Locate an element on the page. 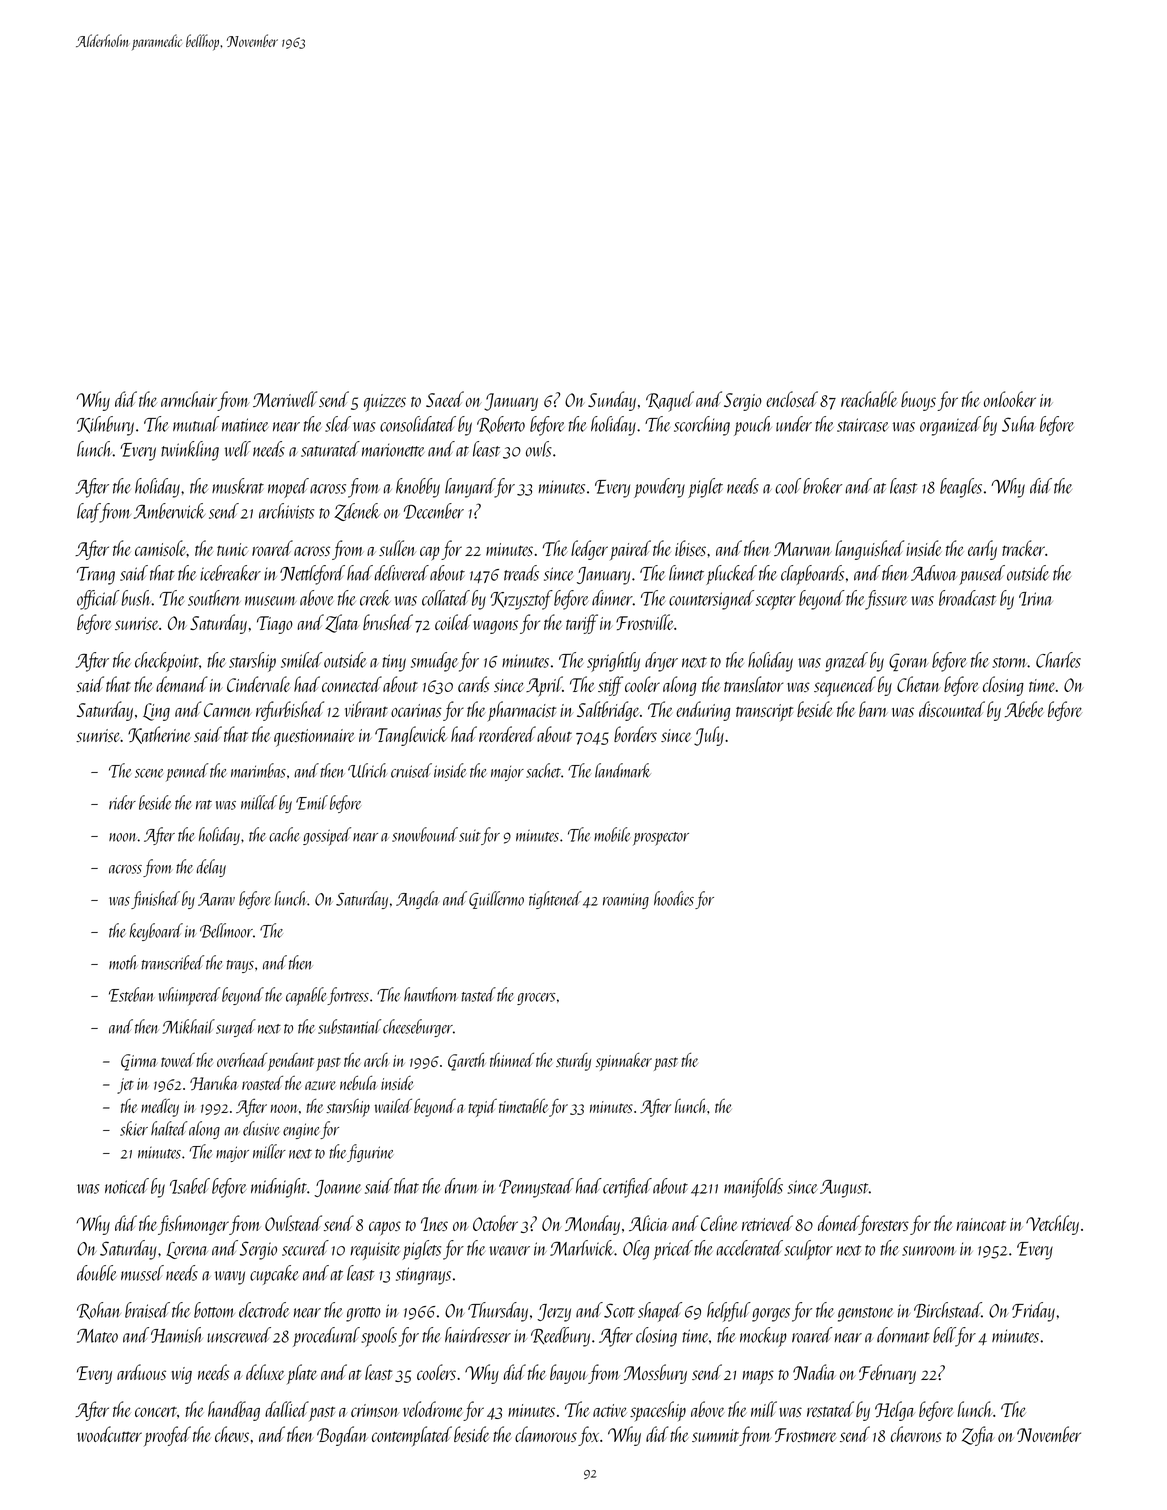  manifolds is located at coordinates (753, 1188).
